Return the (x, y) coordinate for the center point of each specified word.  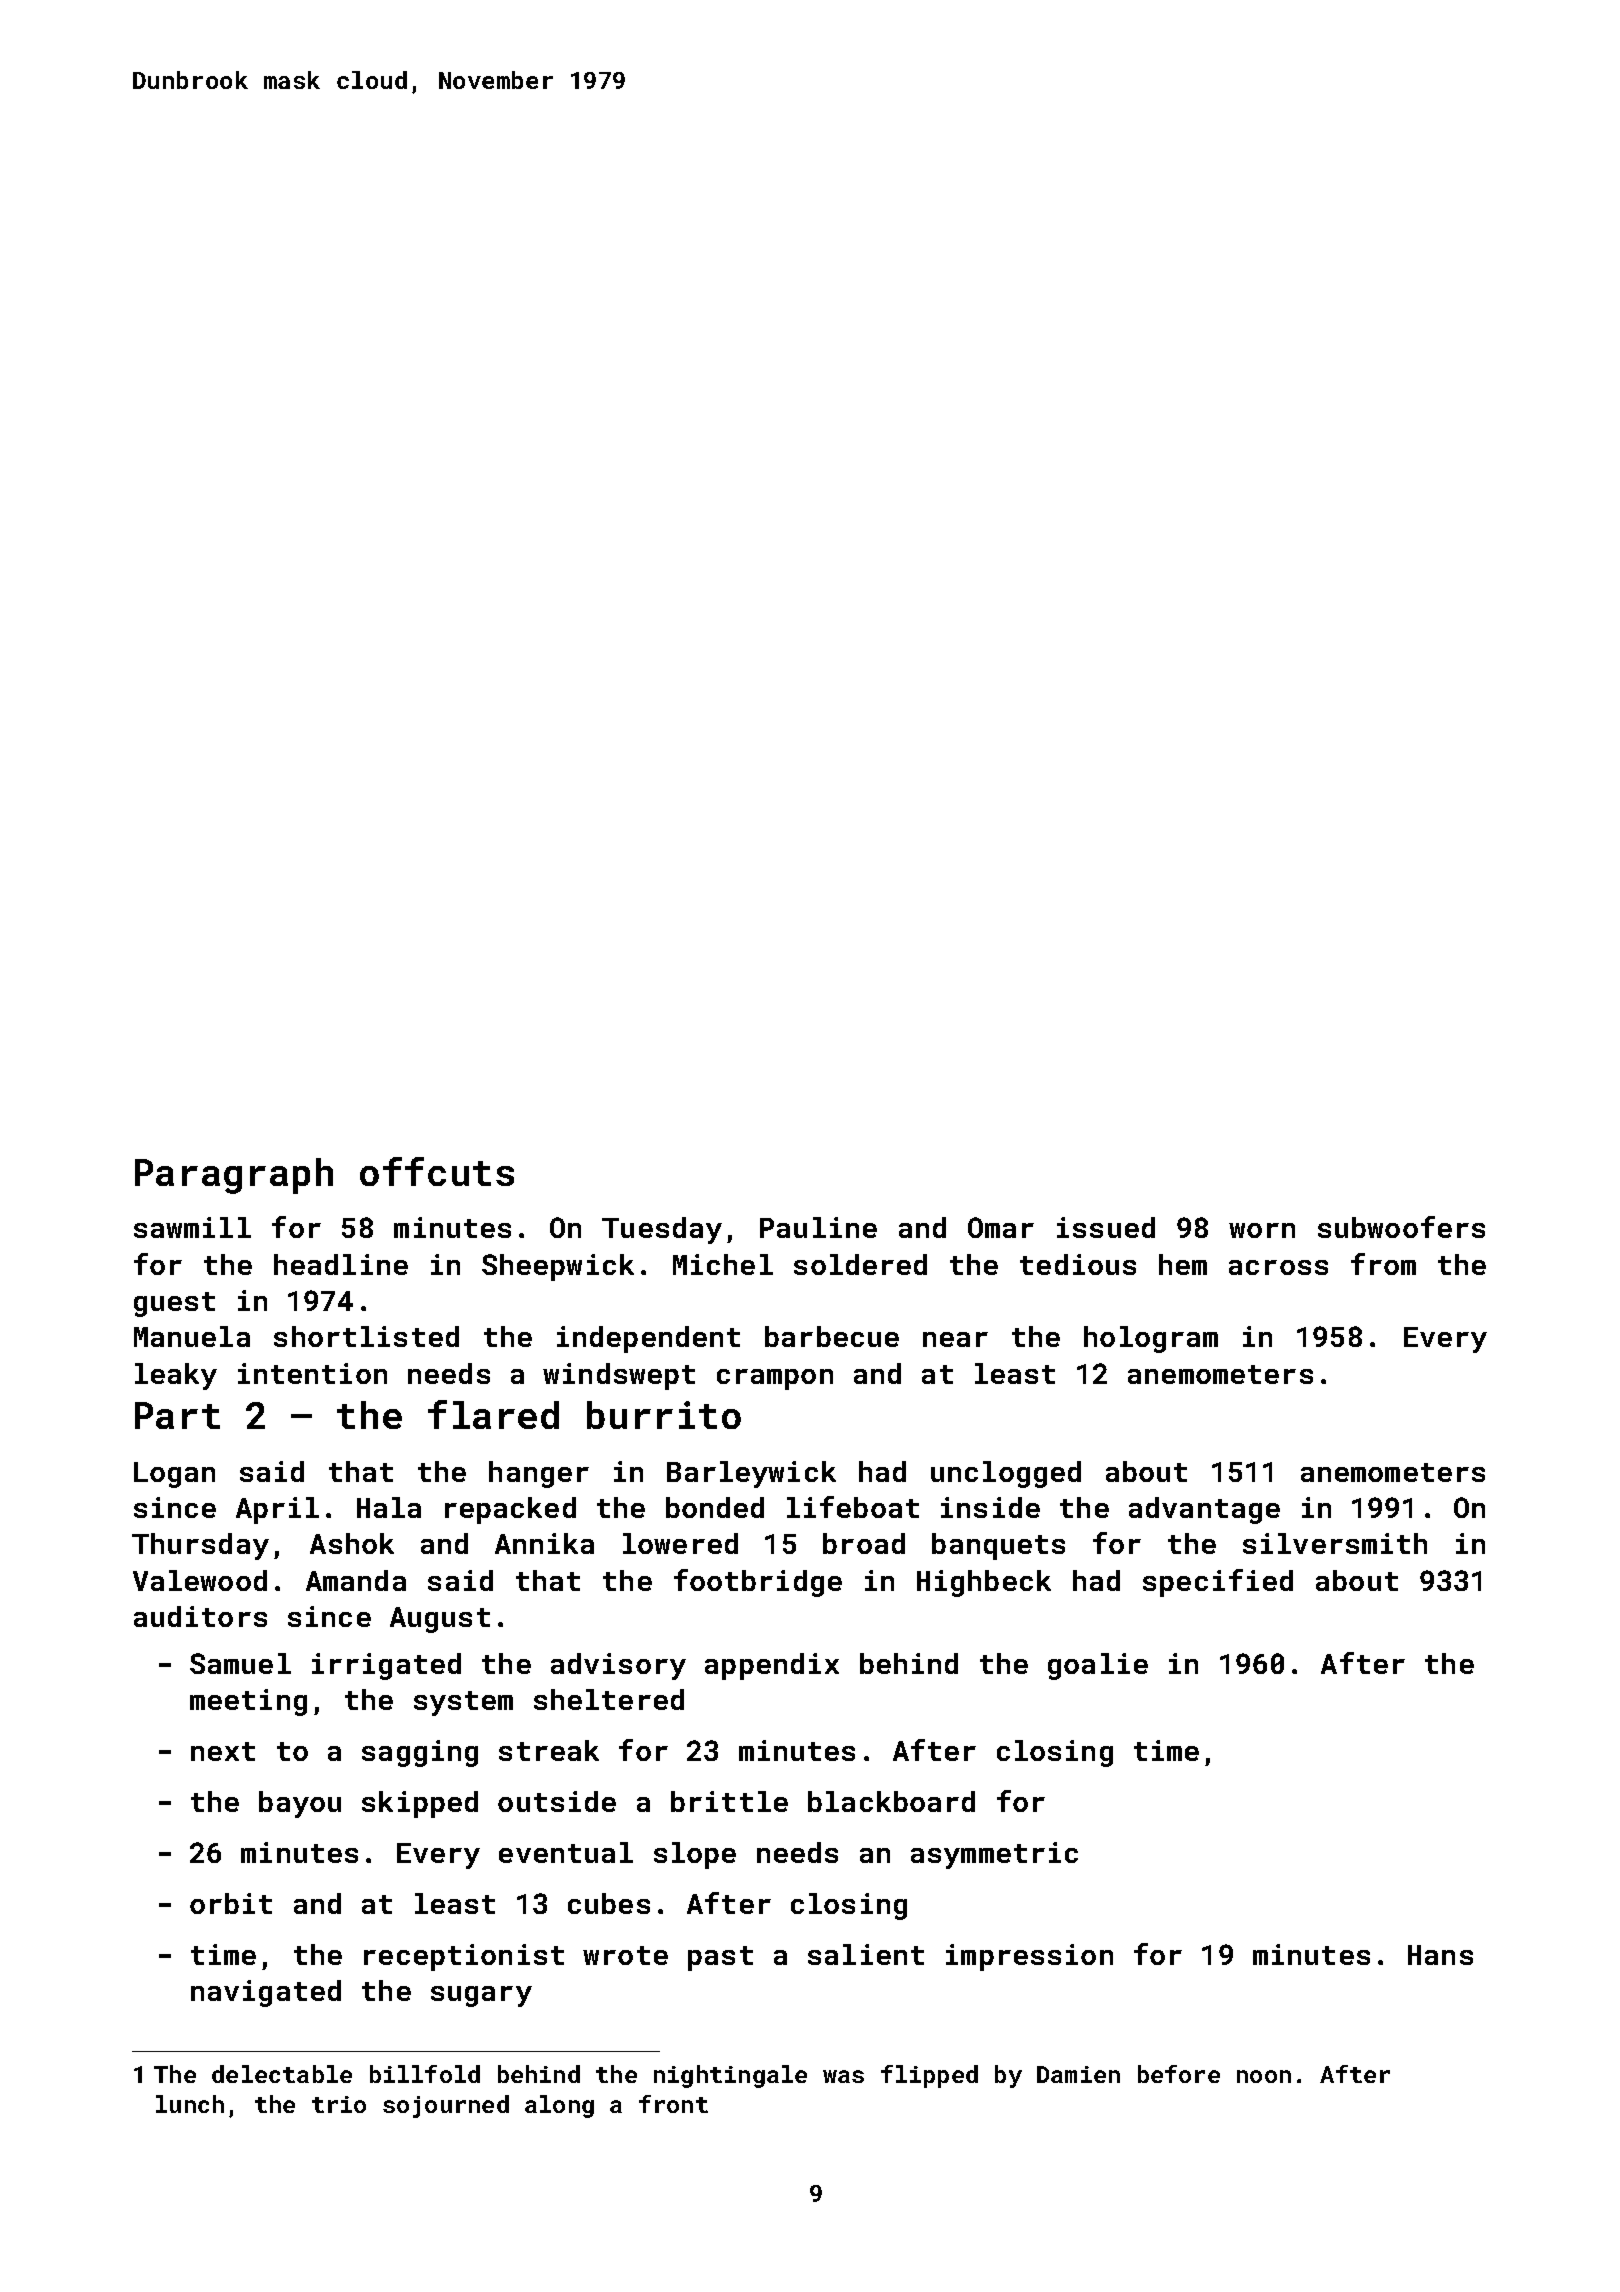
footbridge (758, 1583)
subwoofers (1401, 1227)
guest (174, 1304)
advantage (1204, 1510)
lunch (190, 2104)
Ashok (352, 1543)
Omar (1001, 1227)
